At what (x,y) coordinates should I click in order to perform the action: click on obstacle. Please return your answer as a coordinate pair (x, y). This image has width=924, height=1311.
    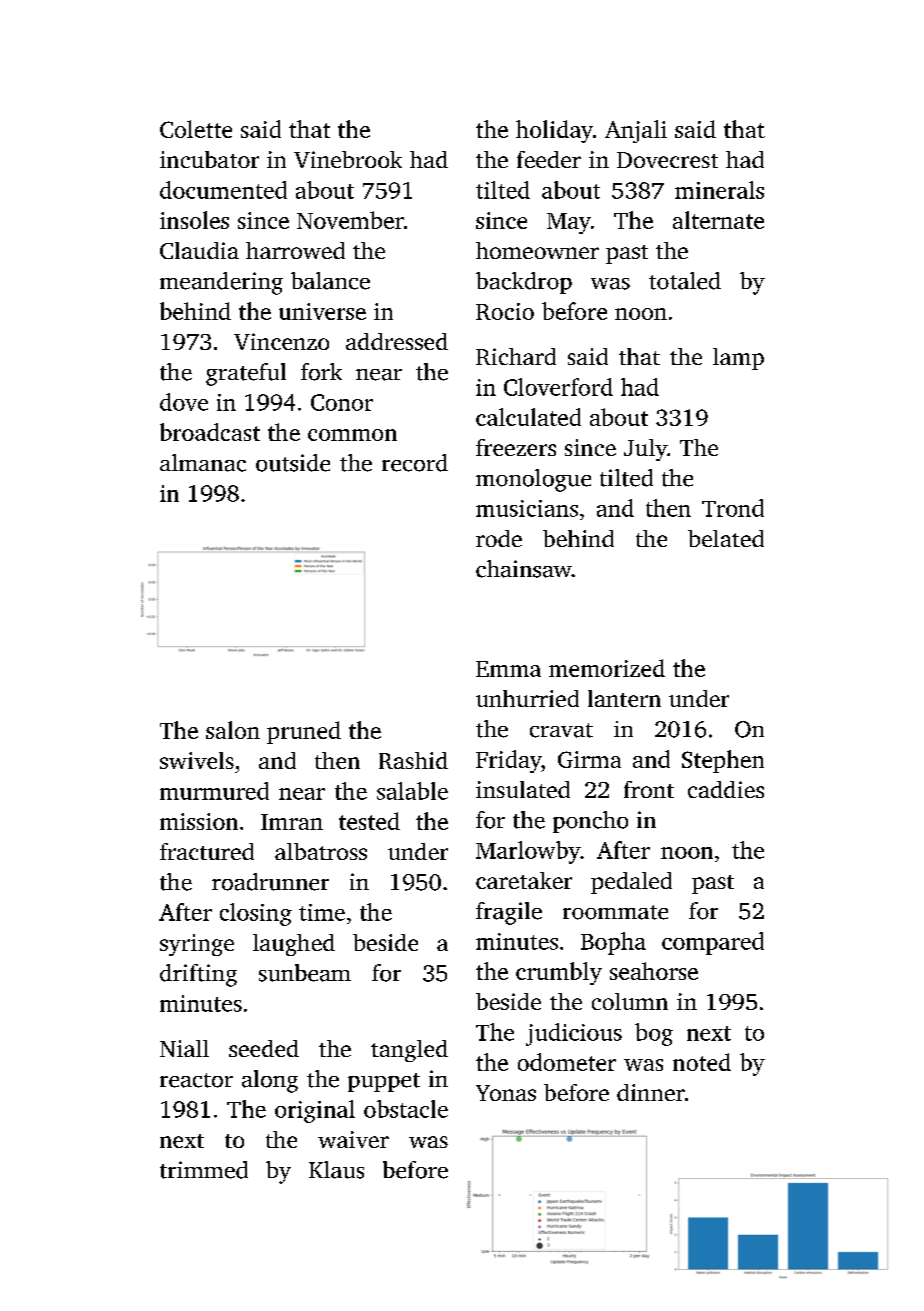
    Looking at the image, I should click on (406, 1109).
